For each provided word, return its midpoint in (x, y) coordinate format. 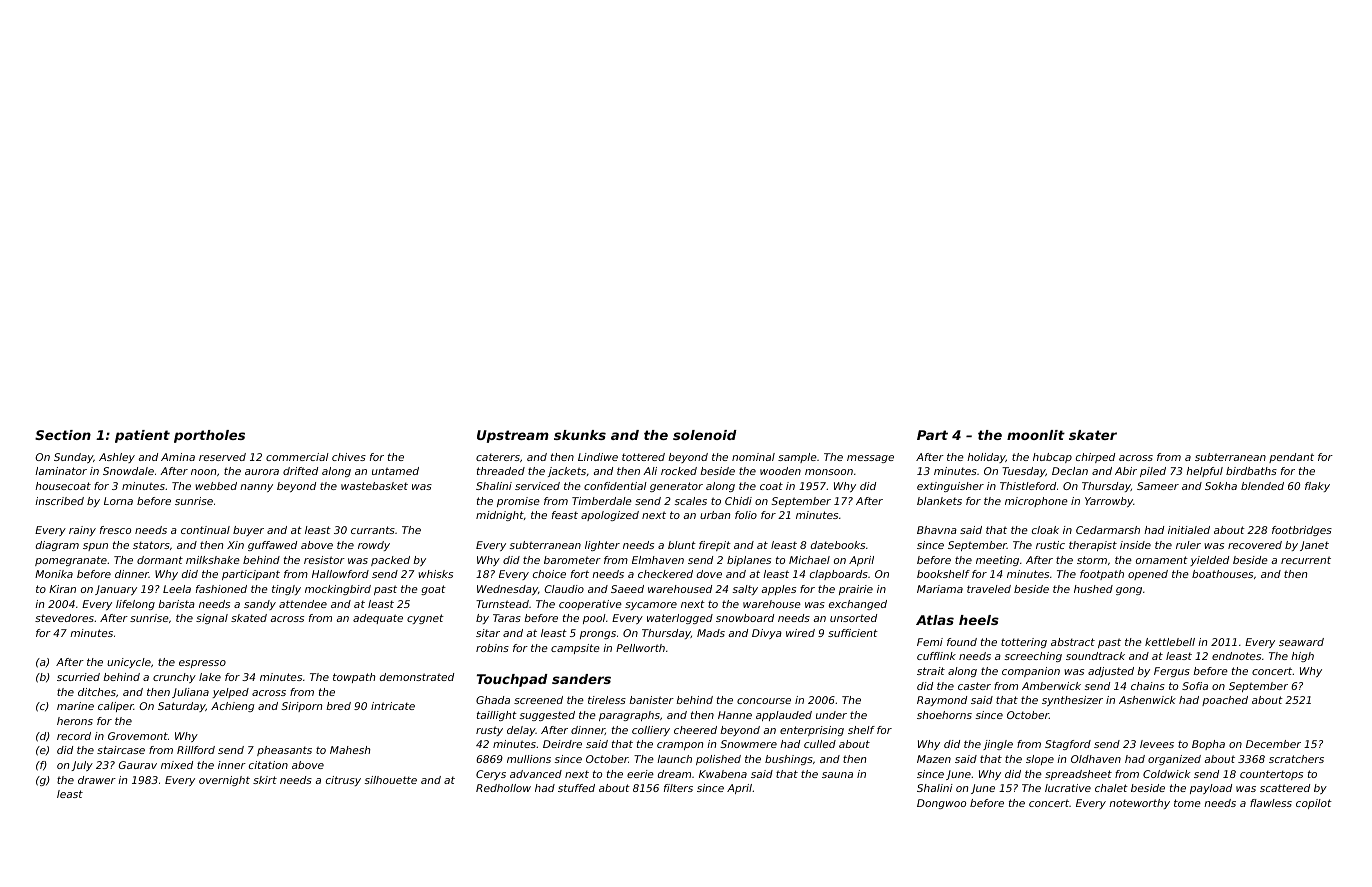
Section (63, 435)
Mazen (934, 759)
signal (212, 619)
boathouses (1222, 574)
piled (1153, 472)
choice (549, 574)
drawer (97, 780)
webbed (216, 486)
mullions (529, 759)
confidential (615, 486)
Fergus (1172, 672)
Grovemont (138, 736)
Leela (177, 589)
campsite (575, 649)
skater (1093, 435)
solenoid (705, 435)
